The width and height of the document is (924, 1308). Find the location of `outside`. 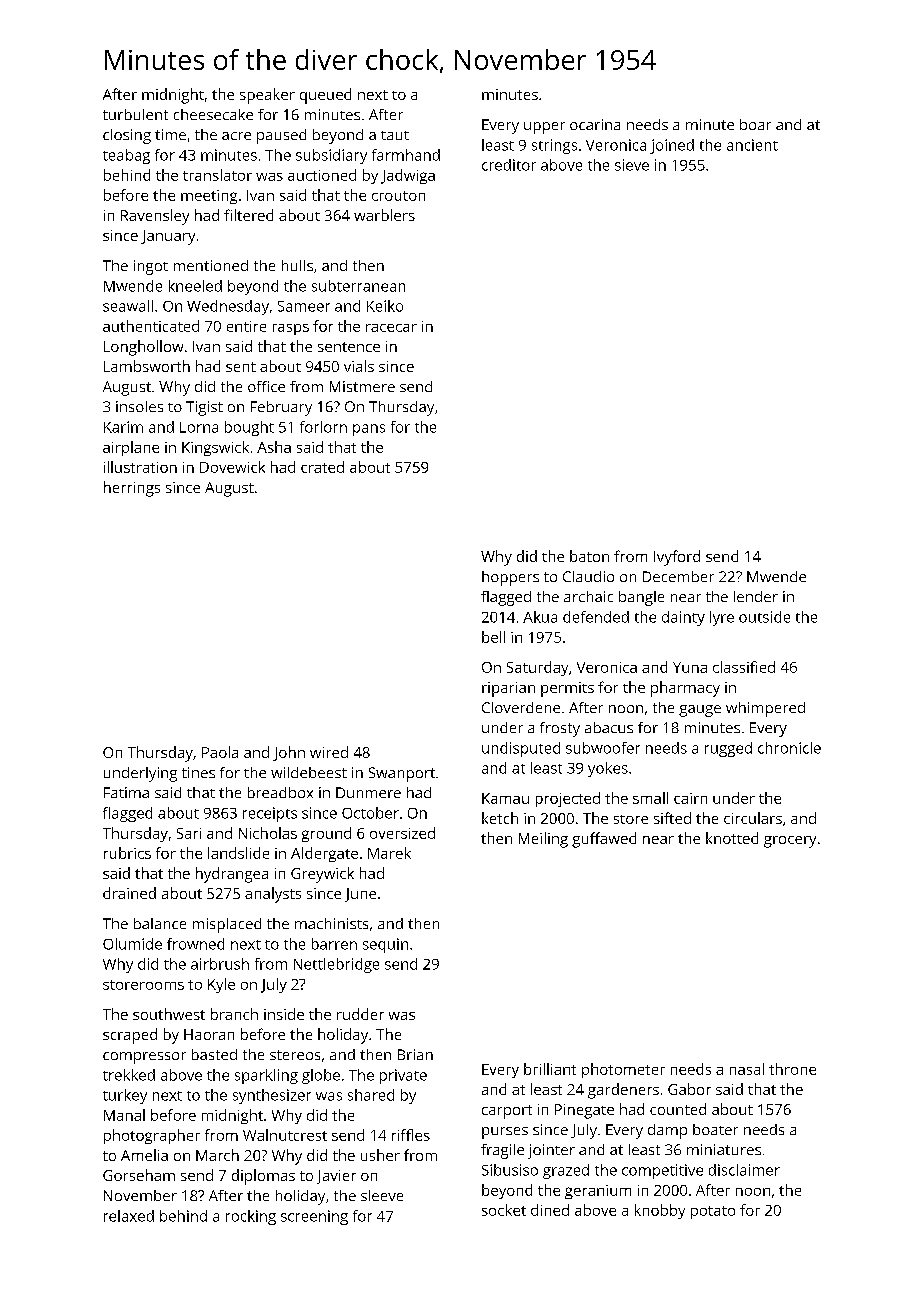

outside is located at coordinates (764, 617).
